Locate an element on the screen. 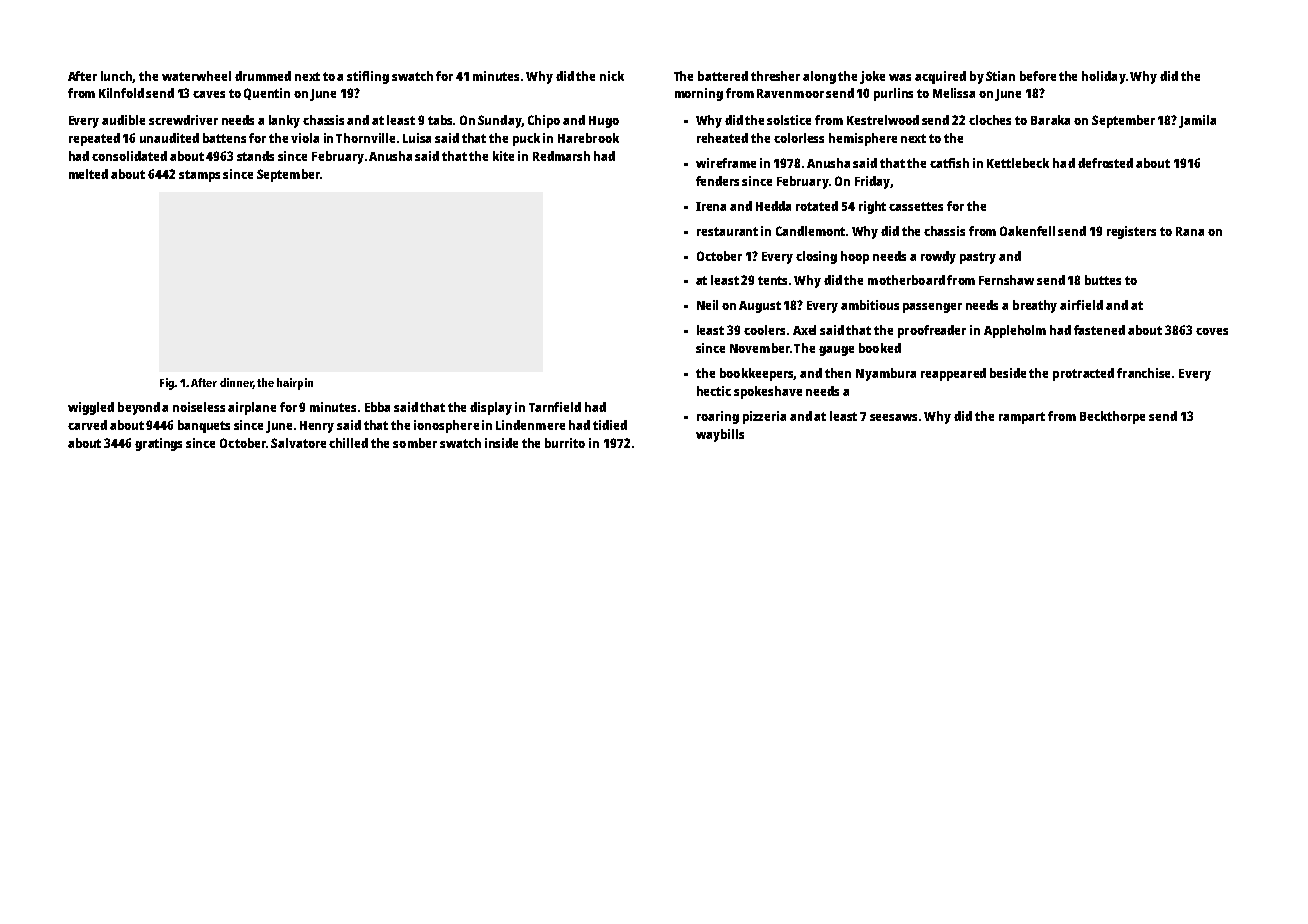 This screenshot has height=924, width=1308. proofreader is located at coordinates (932, 331).
